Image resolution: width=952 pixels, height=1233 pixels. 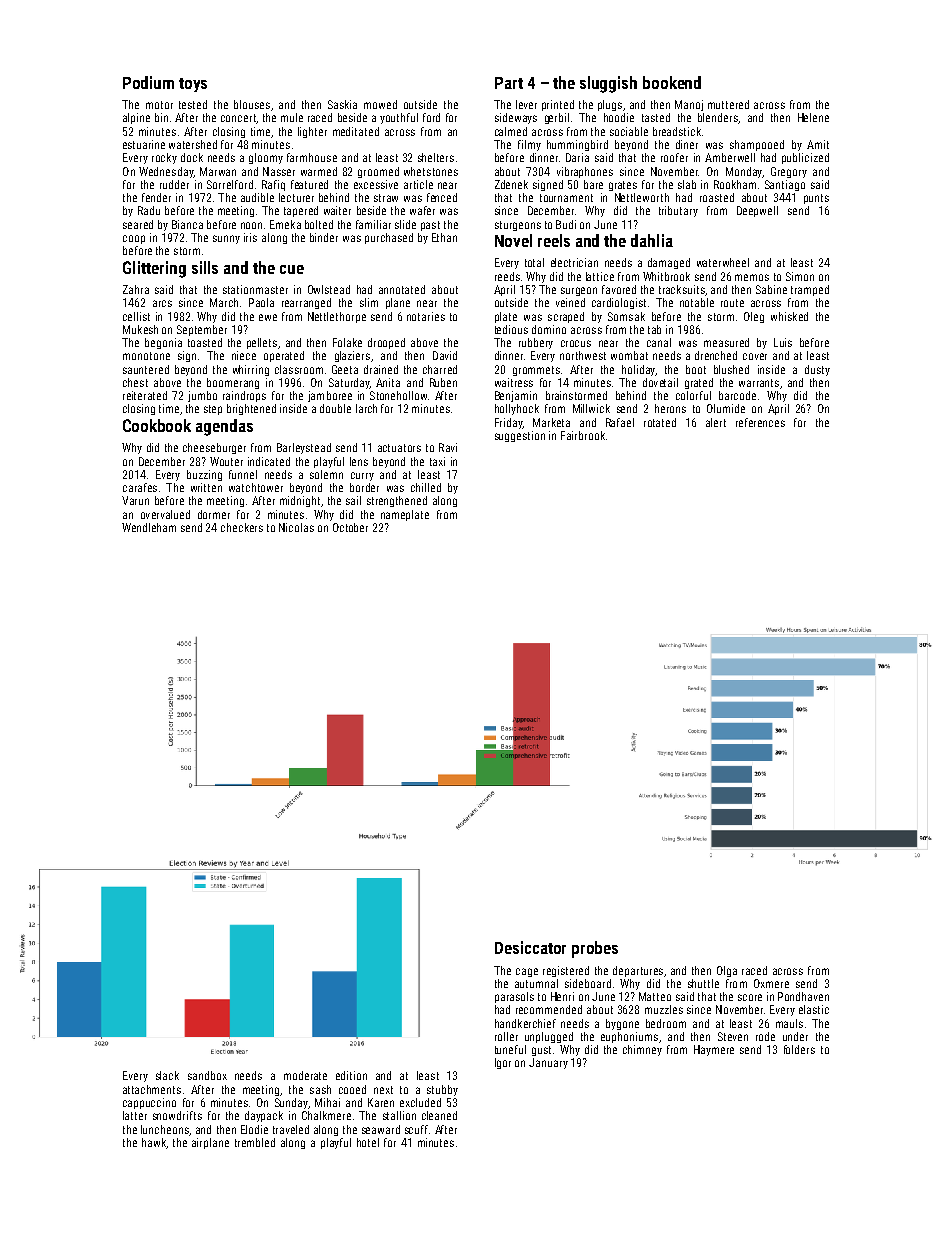 I want to click on slack, so click(x=167, y=1075).
